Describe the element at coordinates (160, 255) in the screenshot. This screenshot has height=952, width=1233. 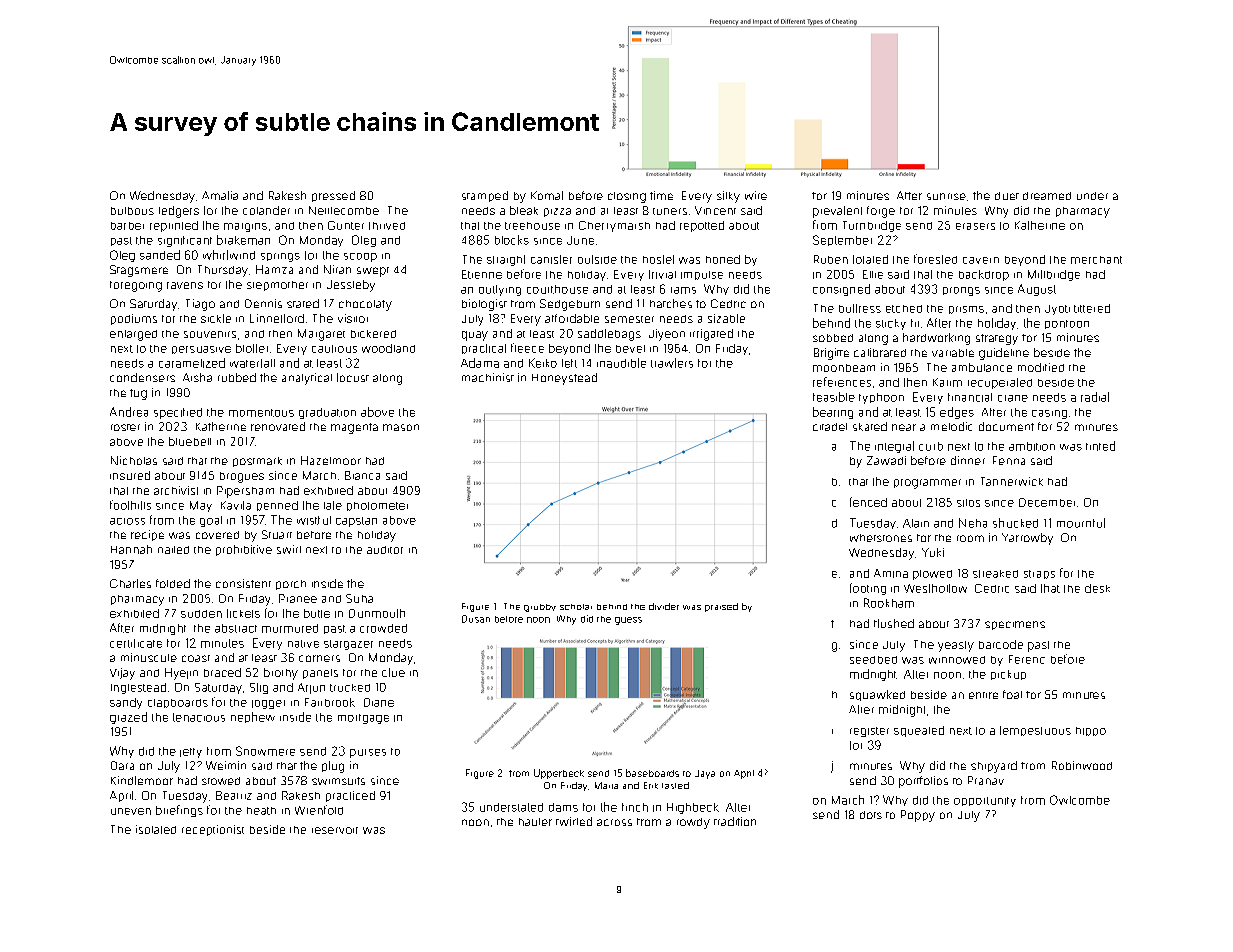
I see `sanded` at that location.
